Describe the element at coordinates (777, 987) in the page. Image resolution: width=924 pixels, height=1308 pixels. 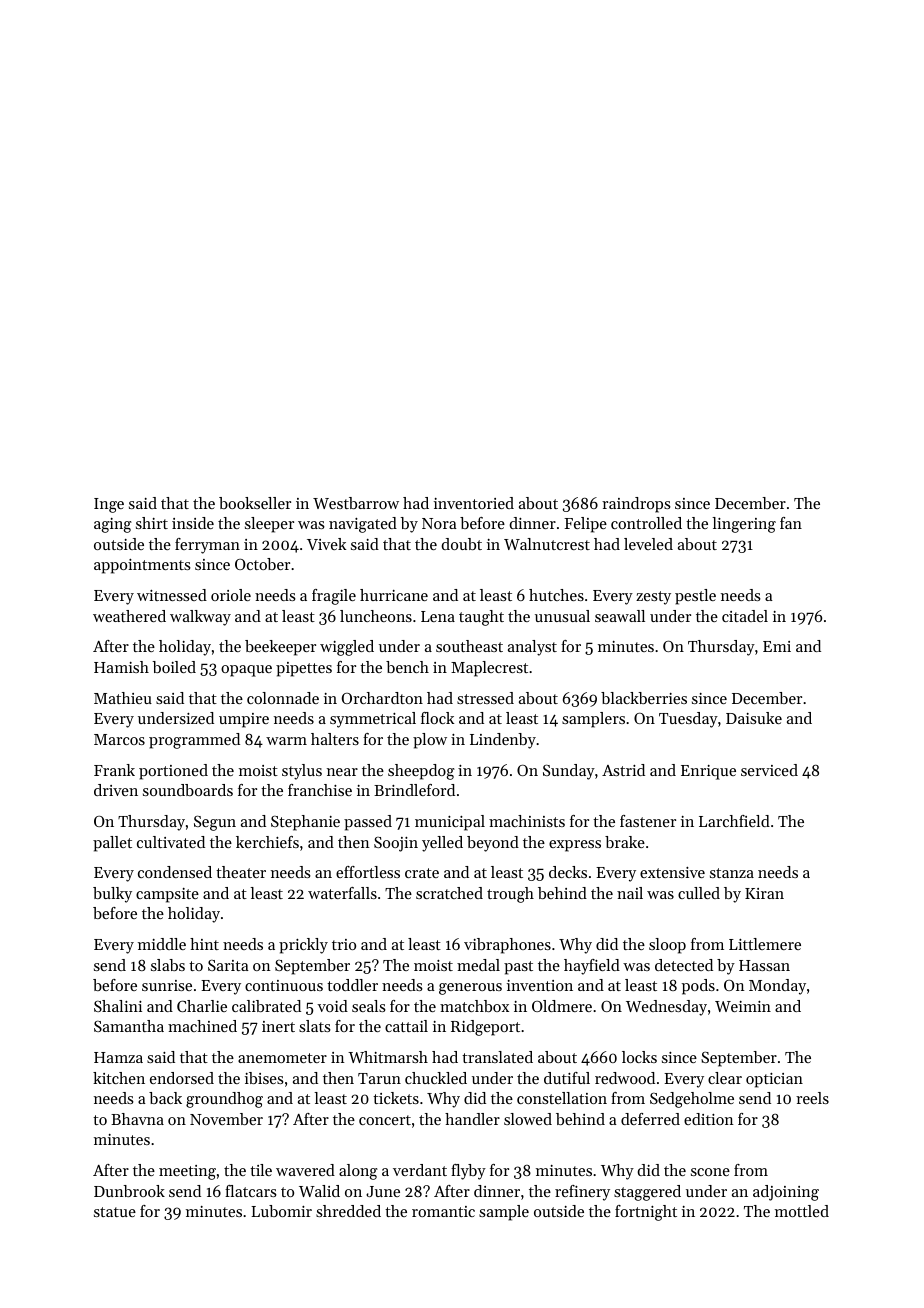
I see `Monday` at that location.
